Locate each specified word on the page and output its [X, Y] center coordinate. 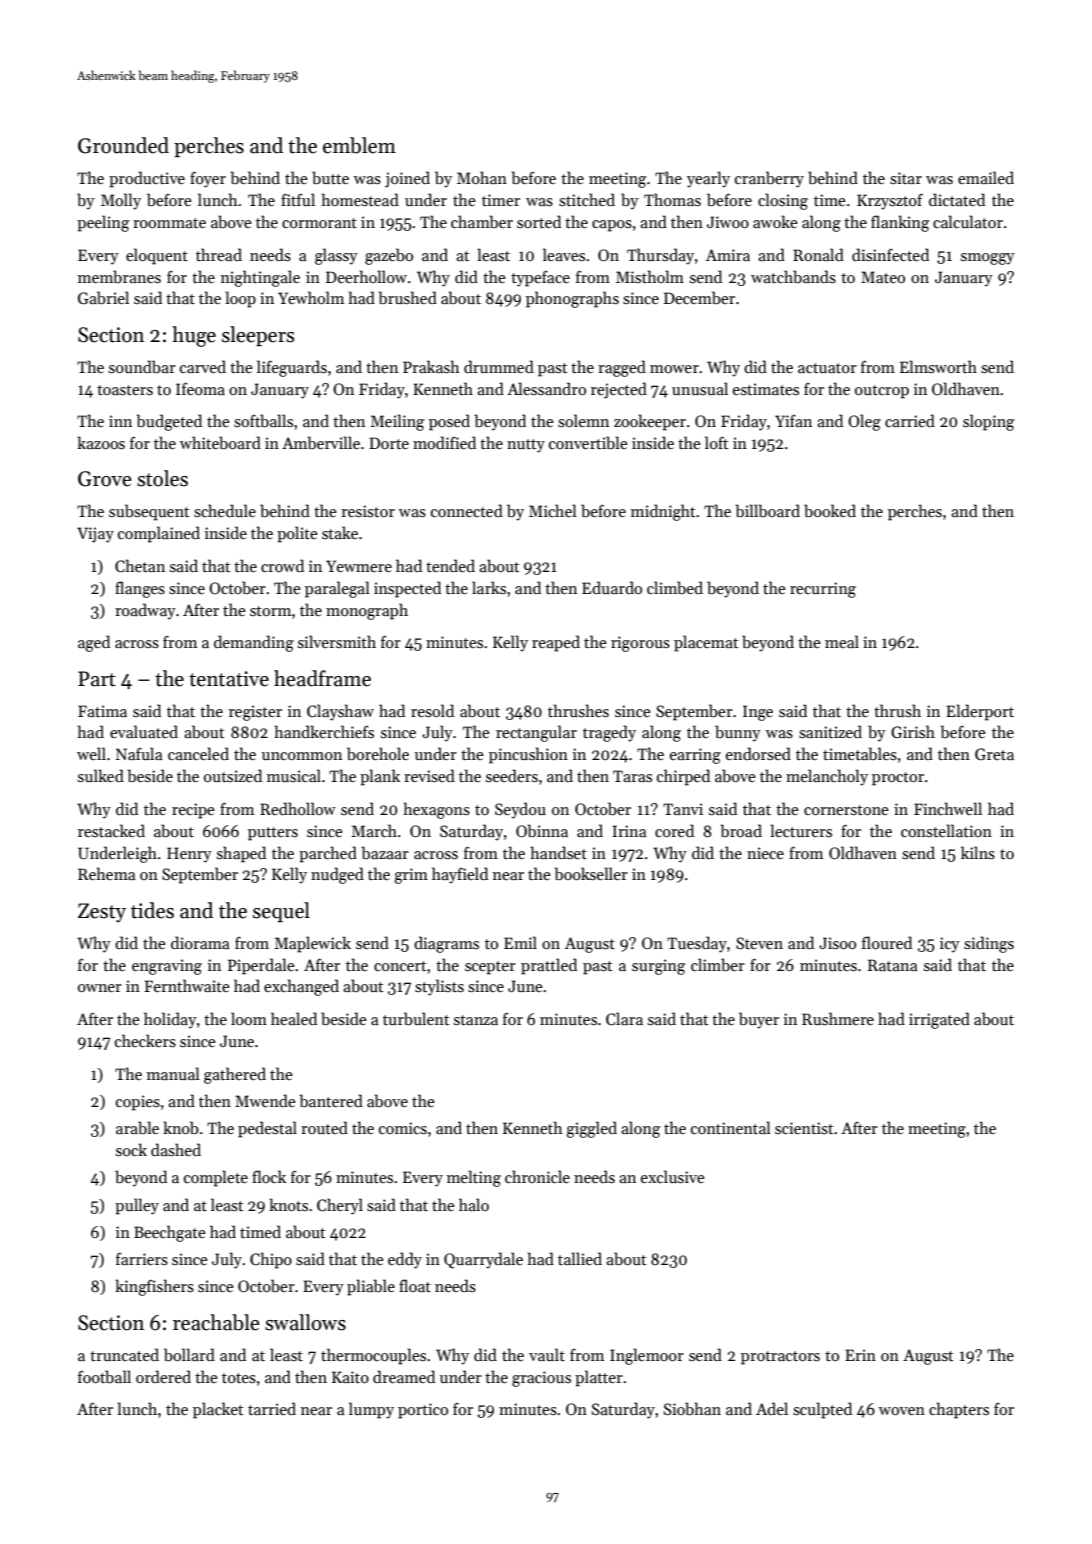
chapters [959, 1410]
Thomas [672, 199]
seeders [512, 775]
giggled [591, 1129]
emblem [359, 145]
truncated [124, 1354]
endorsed [758, 754]
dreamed [404, 1376]
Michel [553, 510]
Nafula [139, 753]
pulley [137, 1206]
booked [830, 510]
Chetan [140, 565]
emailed [986, 177]
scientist [804, 1128]
